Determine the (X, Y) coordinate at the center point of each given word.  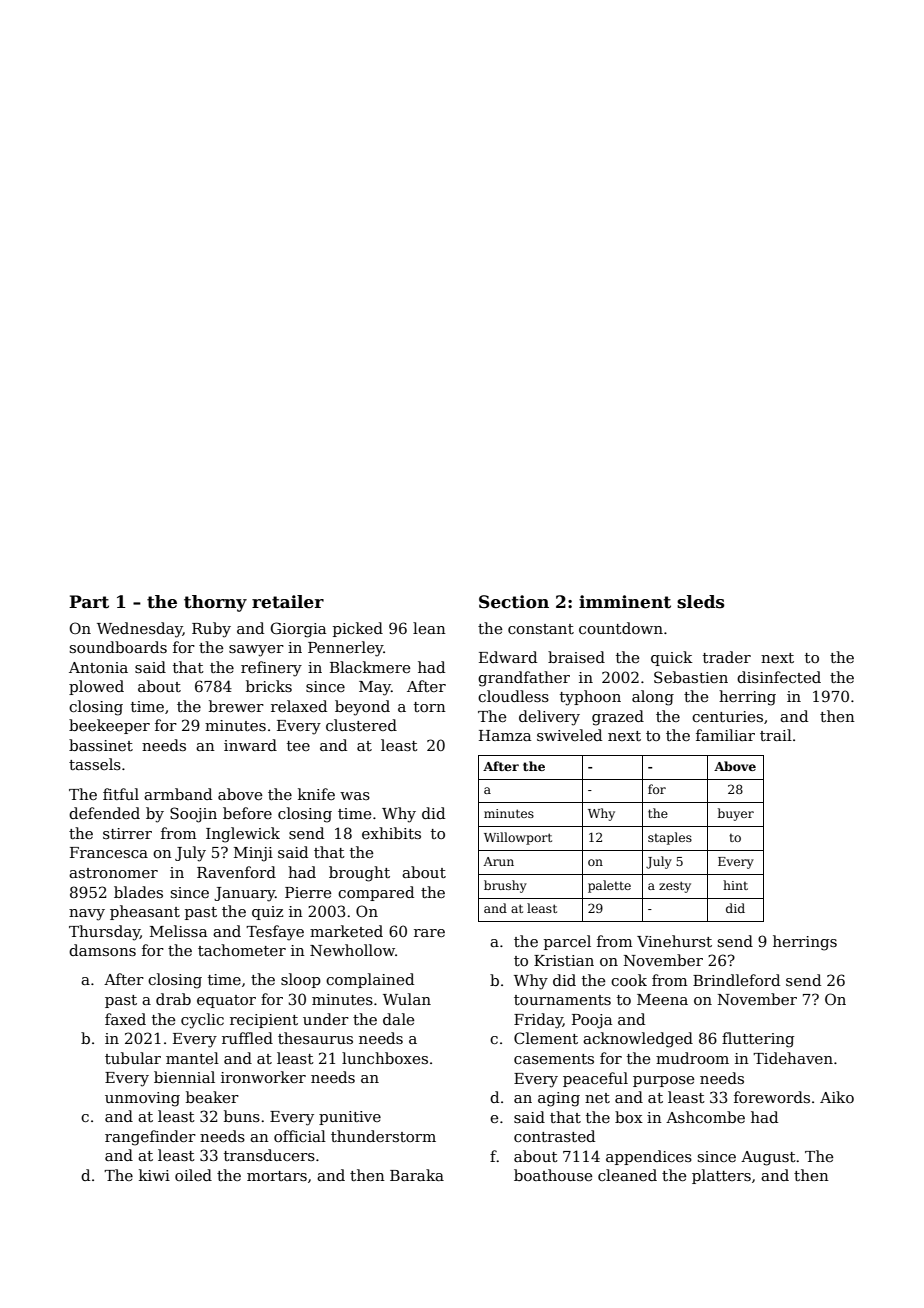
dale (398, 1019)
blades (138, 892)
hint (735, 885)
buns (242, 1116)
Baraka (417, 1175)
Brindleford (736, 980)
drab (173, 999)
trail (776, 735)
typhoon (590, 698)
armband (178, 794)
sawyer (256, 651)
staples (670, 838)
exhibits (391, 833)
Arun (498, 861)
